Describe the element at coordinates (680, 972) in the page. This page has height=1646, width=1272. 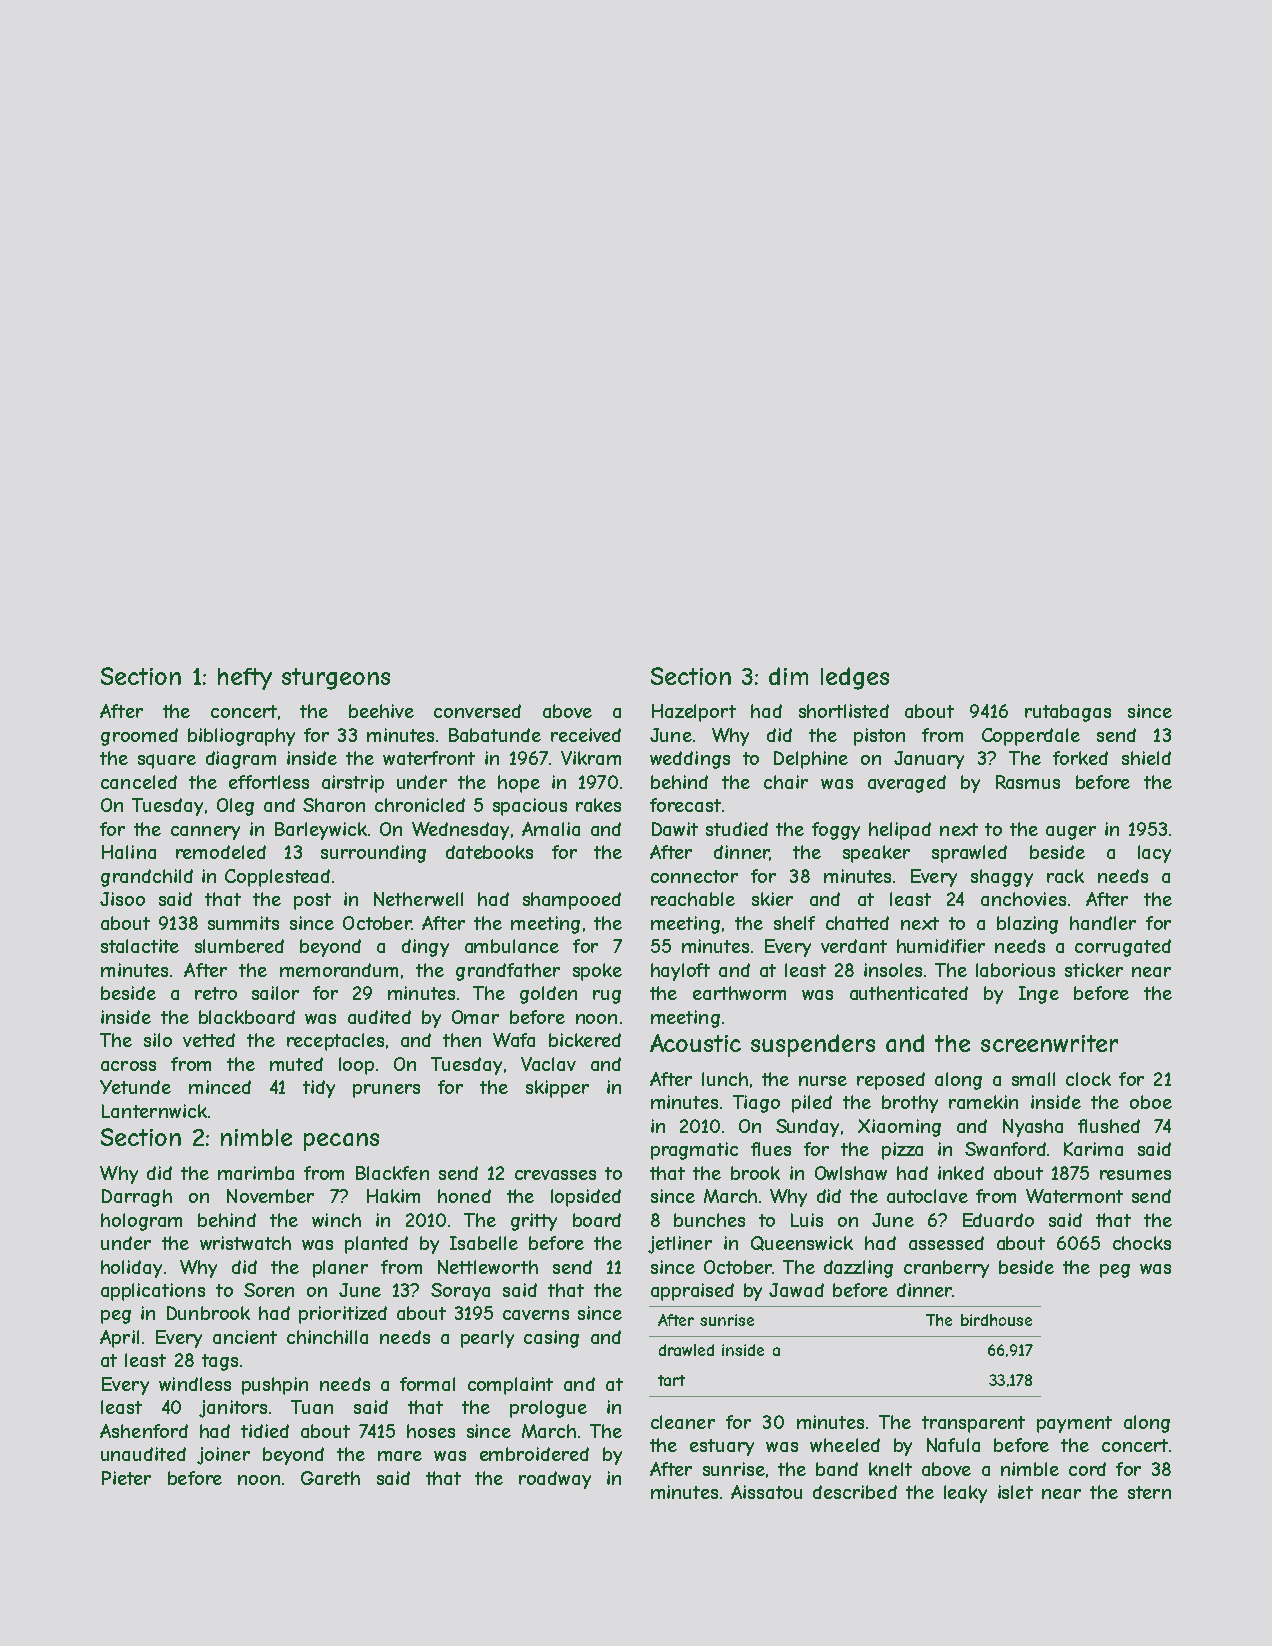
I see `hayloft` at that location.
